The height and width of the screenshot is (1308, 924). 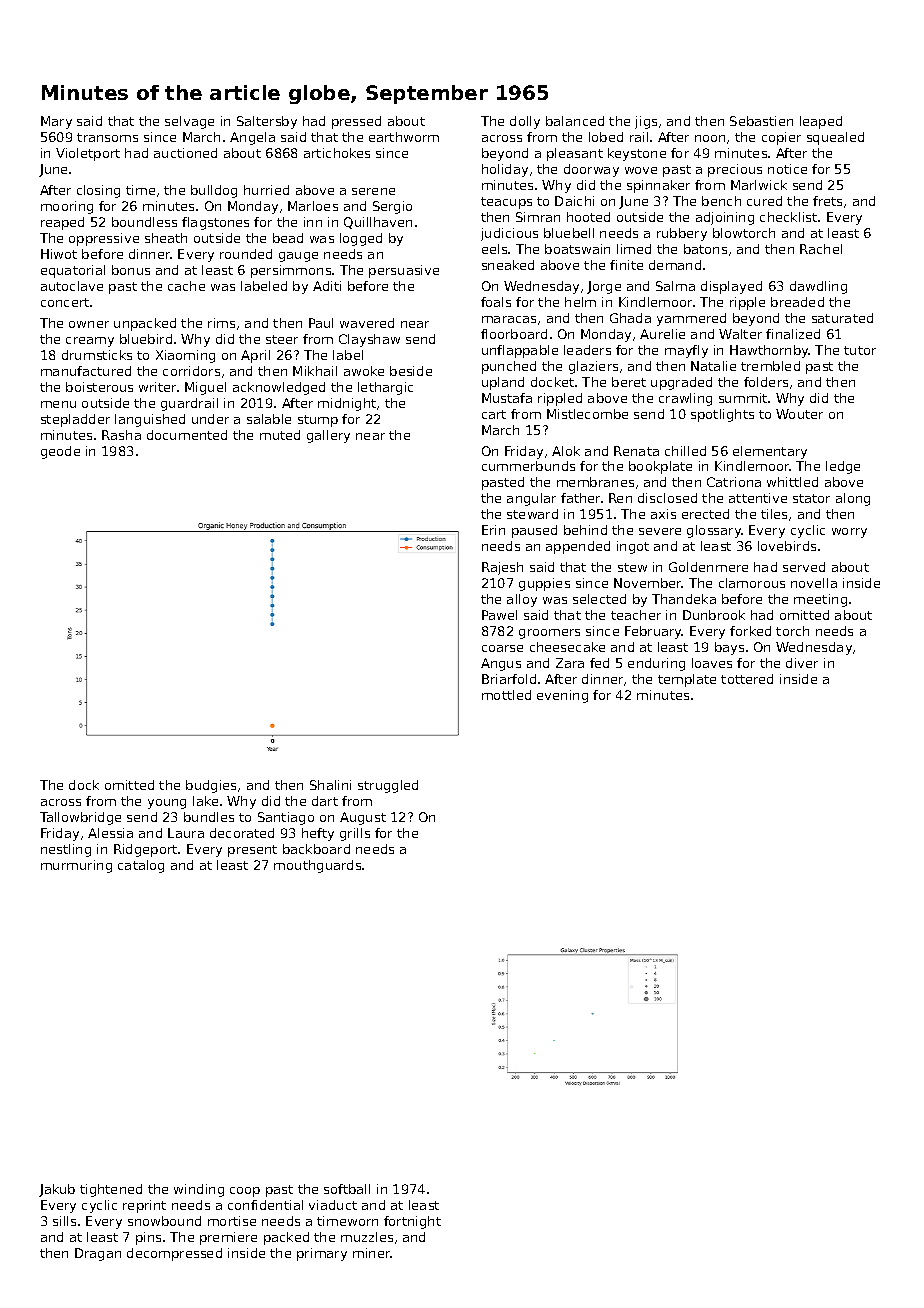 What do you see at coordinates (148, 1238) in the screenshot?
I see `pins` at bounding box center [148, 1238].
